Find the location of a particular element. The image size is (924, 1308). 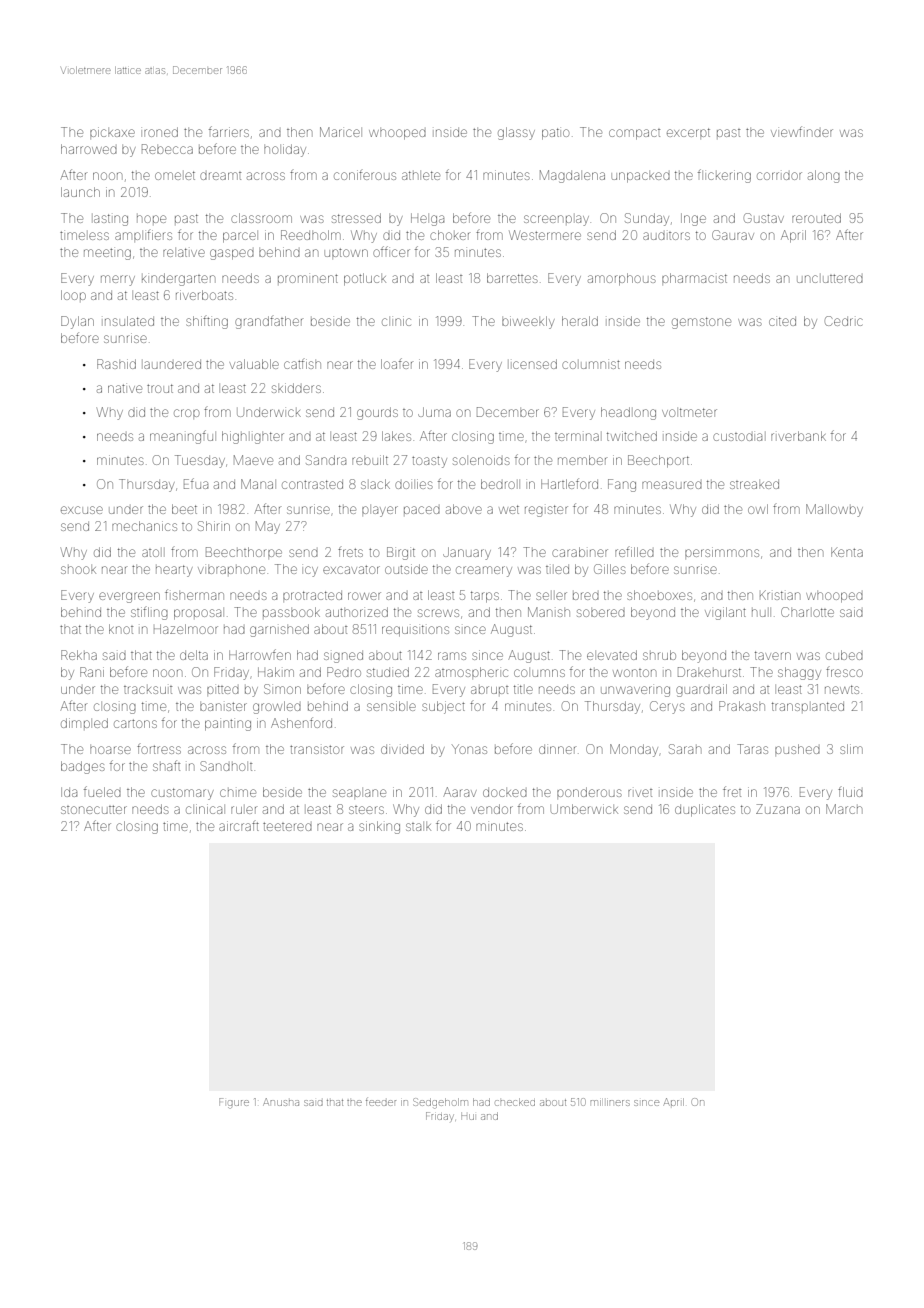

grandfather is located at coordinates (269, 322).
